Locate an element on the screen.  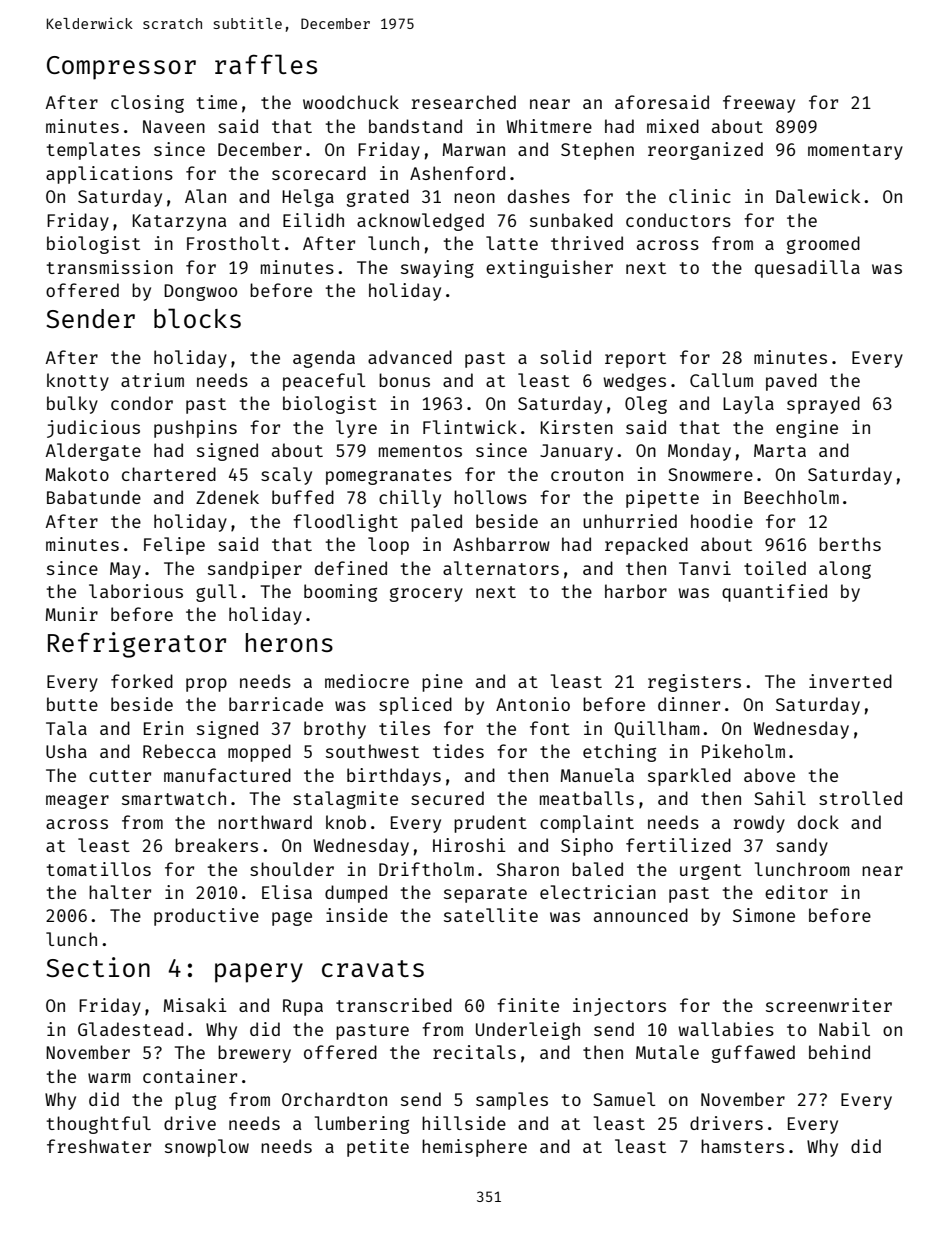
mediocre is located at coordinates (367, 681).
